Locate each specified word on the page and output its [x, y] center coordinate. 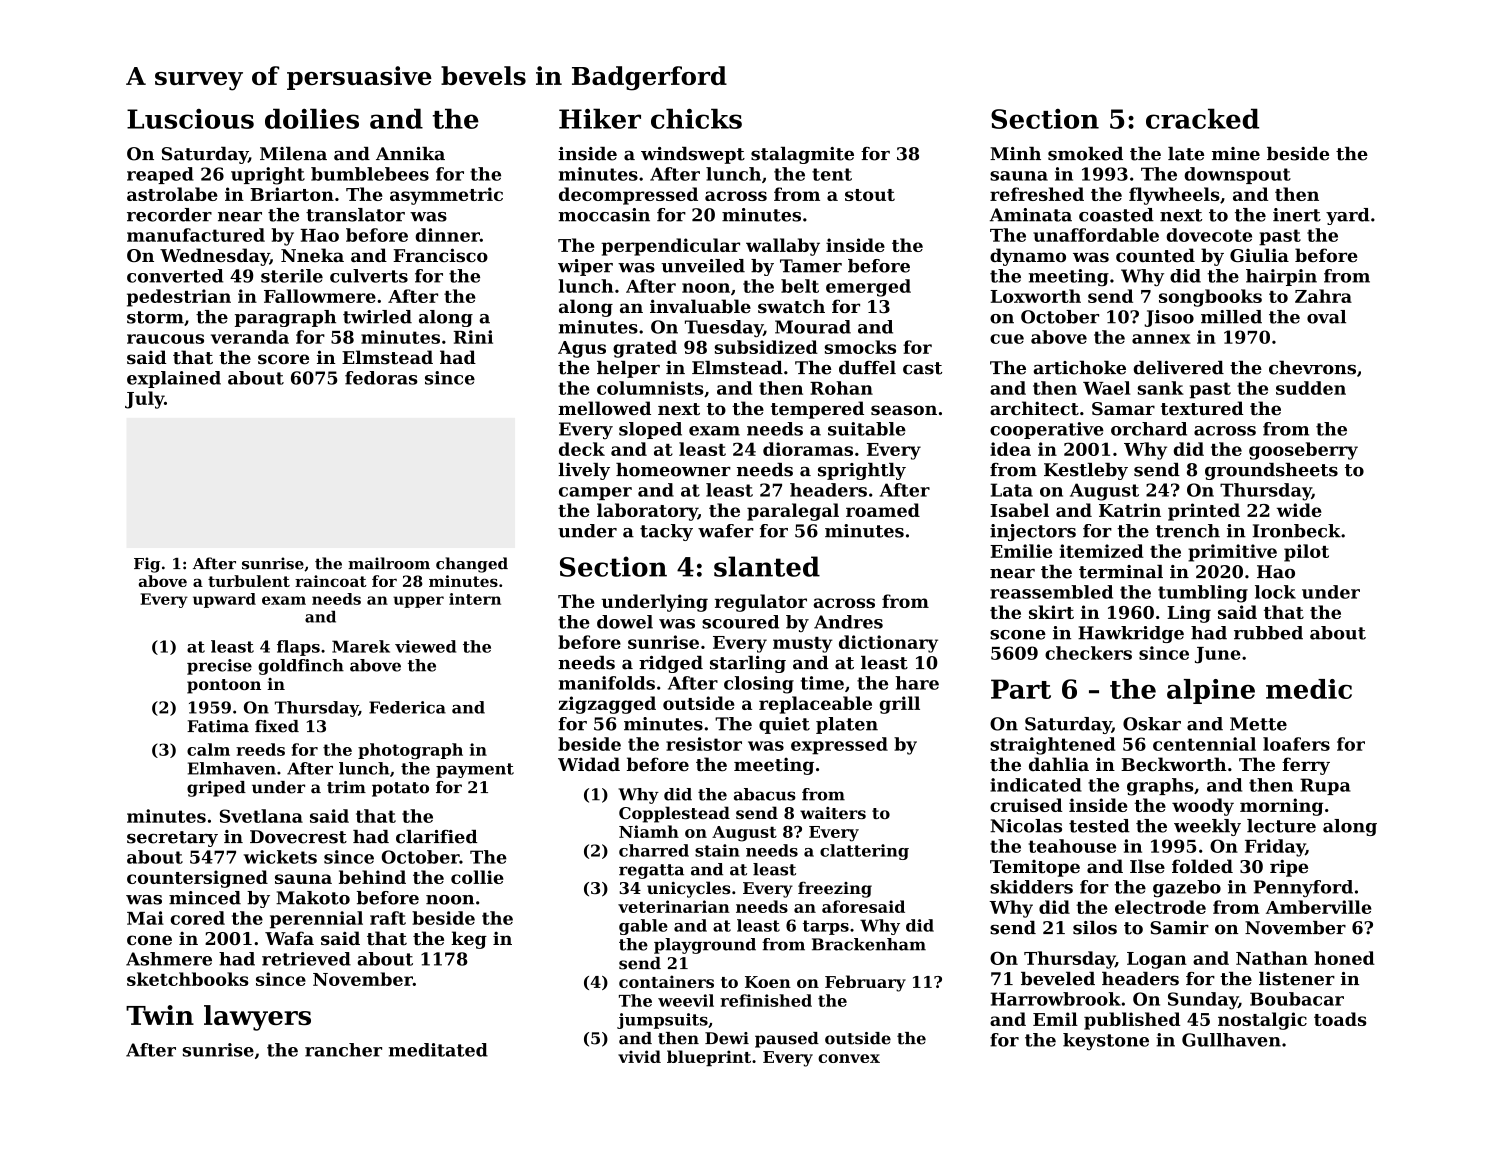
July [144, 400]
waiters [833, 813]
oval [1326, 317]
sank [1161, 388]
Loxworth [1035, 296]
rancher [343, 1050]
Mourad [813, 327]
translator [355, 215]
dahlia [1059, 764]
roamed [883, 510]
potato [400, 789]
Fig [147, 565]
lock [1275, 592]
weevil [686, 1000]
